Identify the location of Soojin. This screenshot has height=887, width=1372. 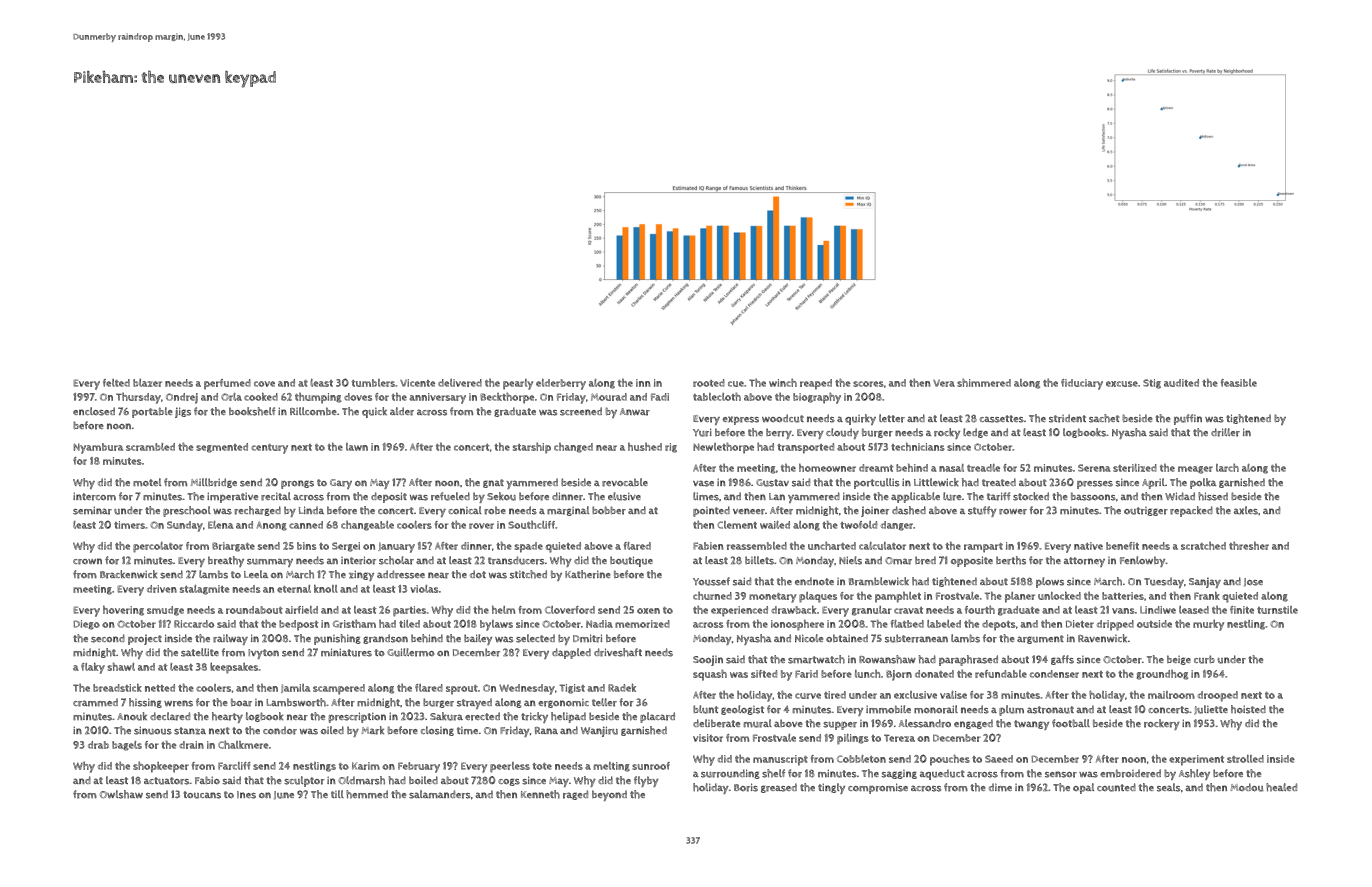
(708, 660).
